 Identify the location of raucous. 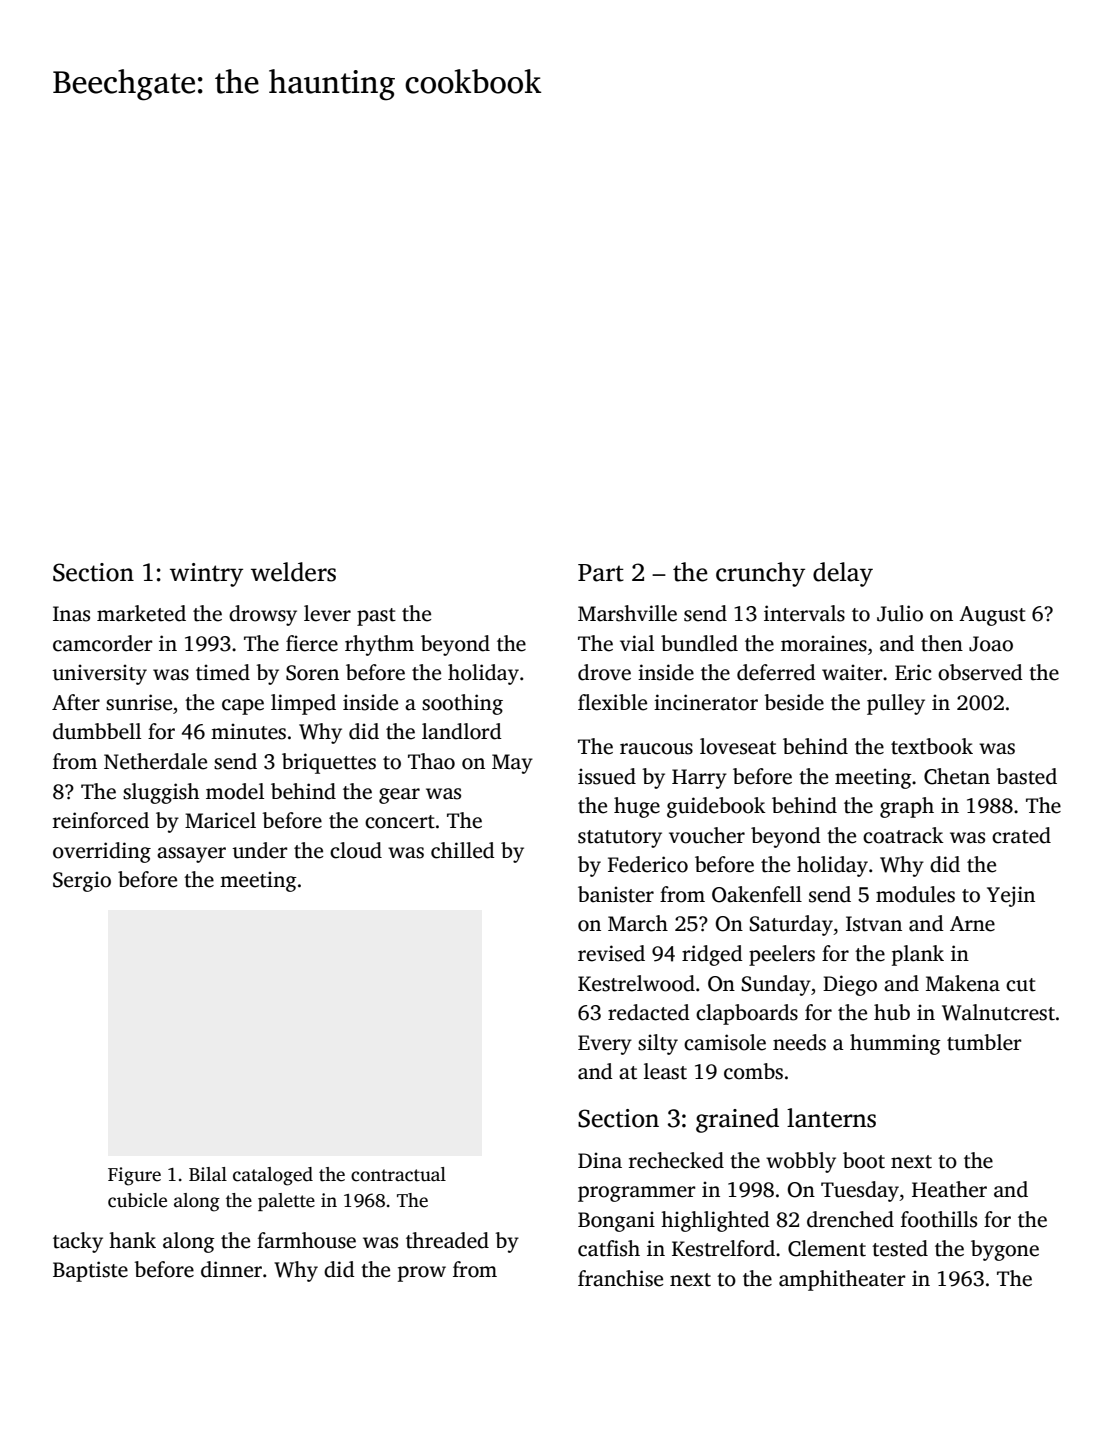
(656, 749).
